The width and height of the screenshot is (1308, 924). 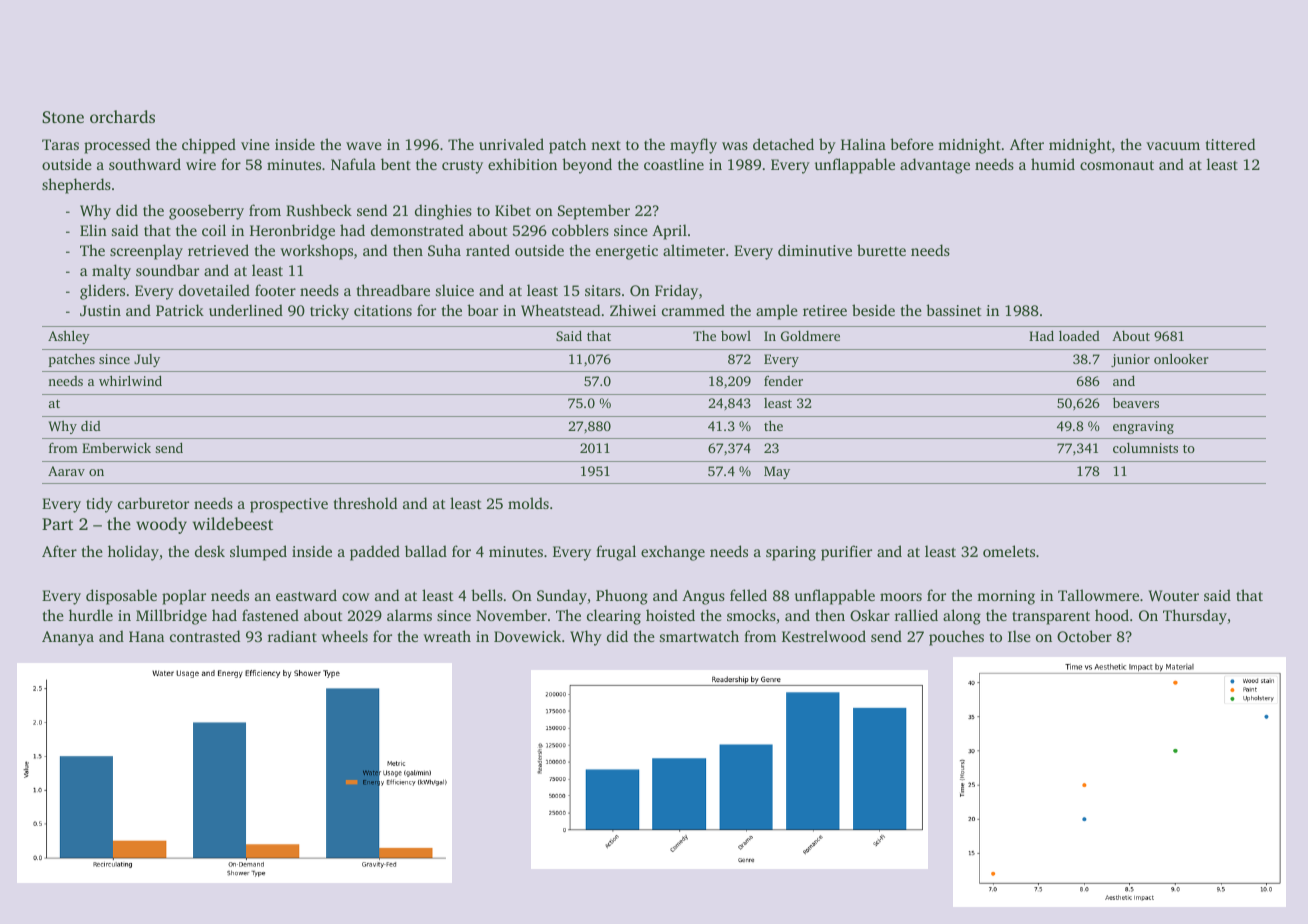 What do you see at coordinates (205, 636) in the screenshot?
I see `contrasted` at bounding box center [205, 636].
